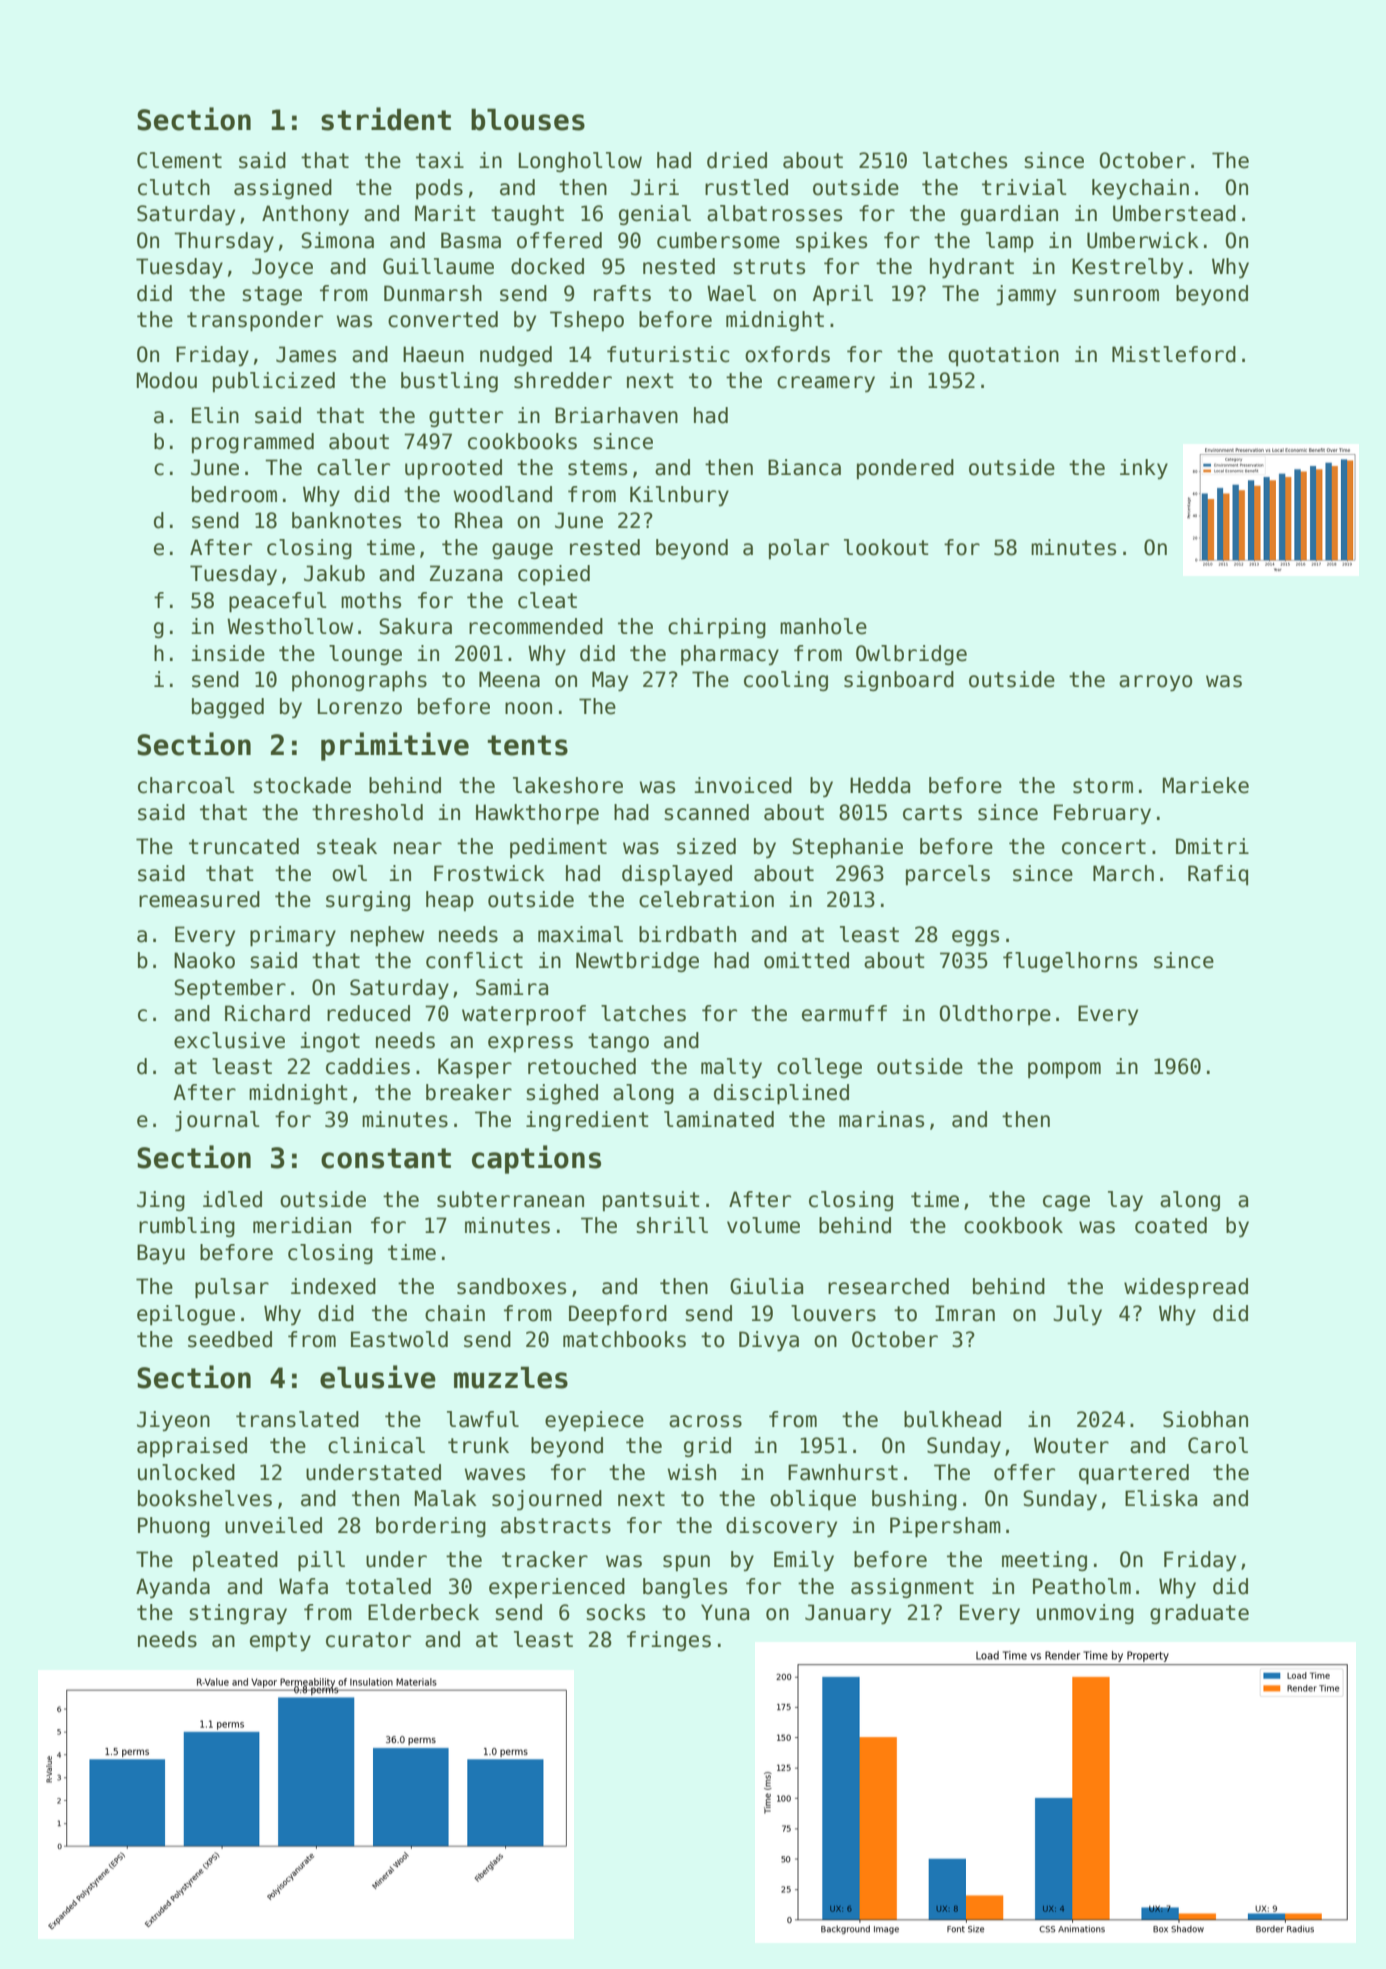  What do you see at coordinates (173, 1588) in the page?
I see `Ayanda` at bounding box center [173, 1588].
